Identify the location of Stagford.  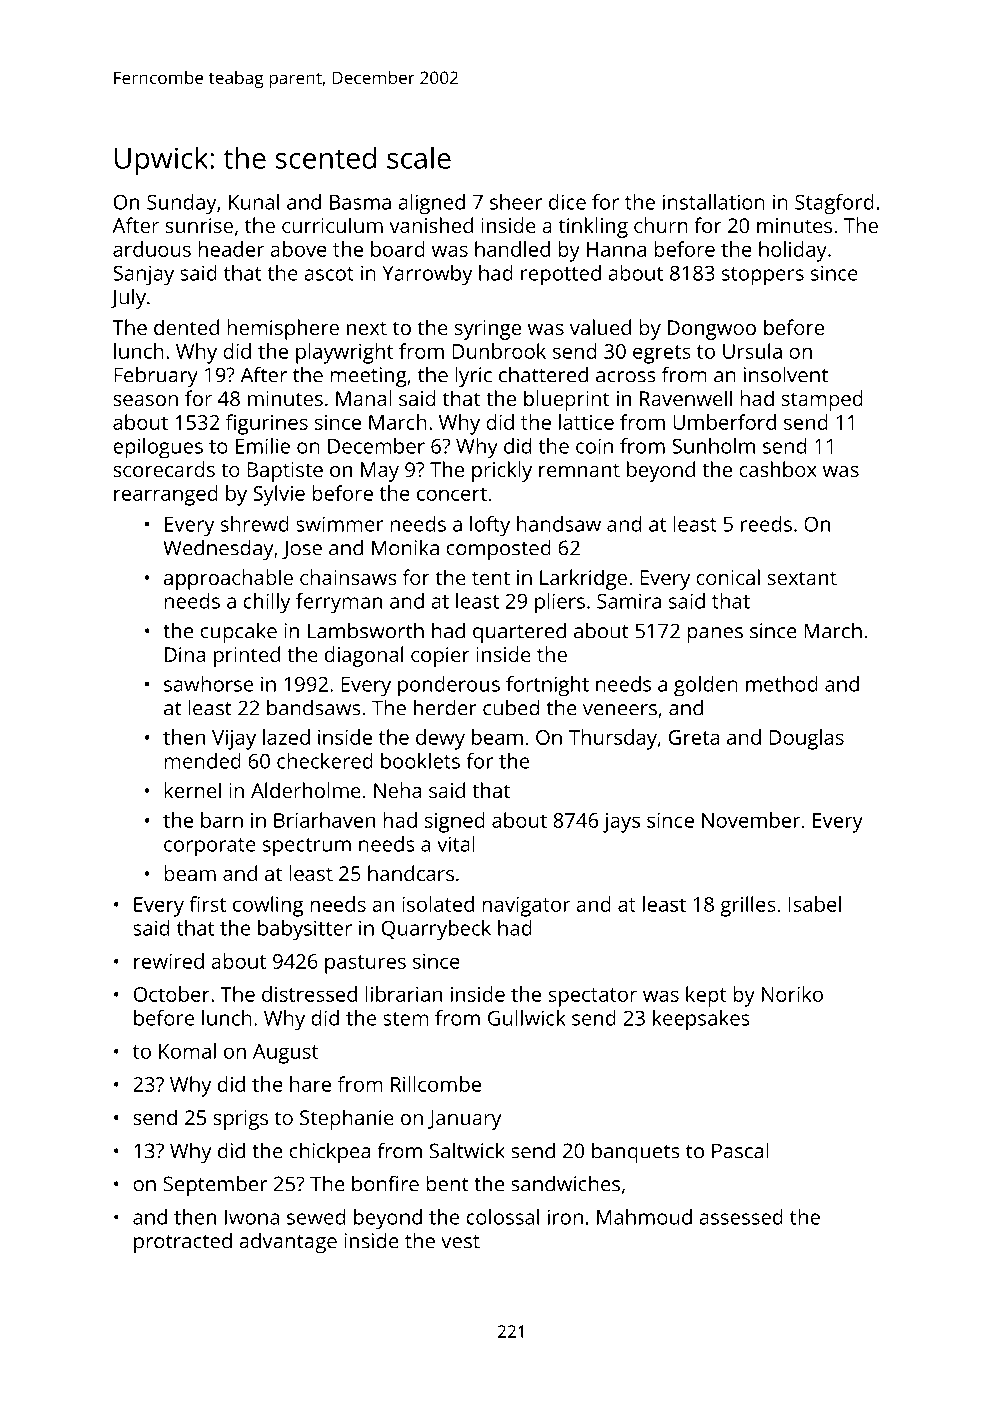
(834, 204).
